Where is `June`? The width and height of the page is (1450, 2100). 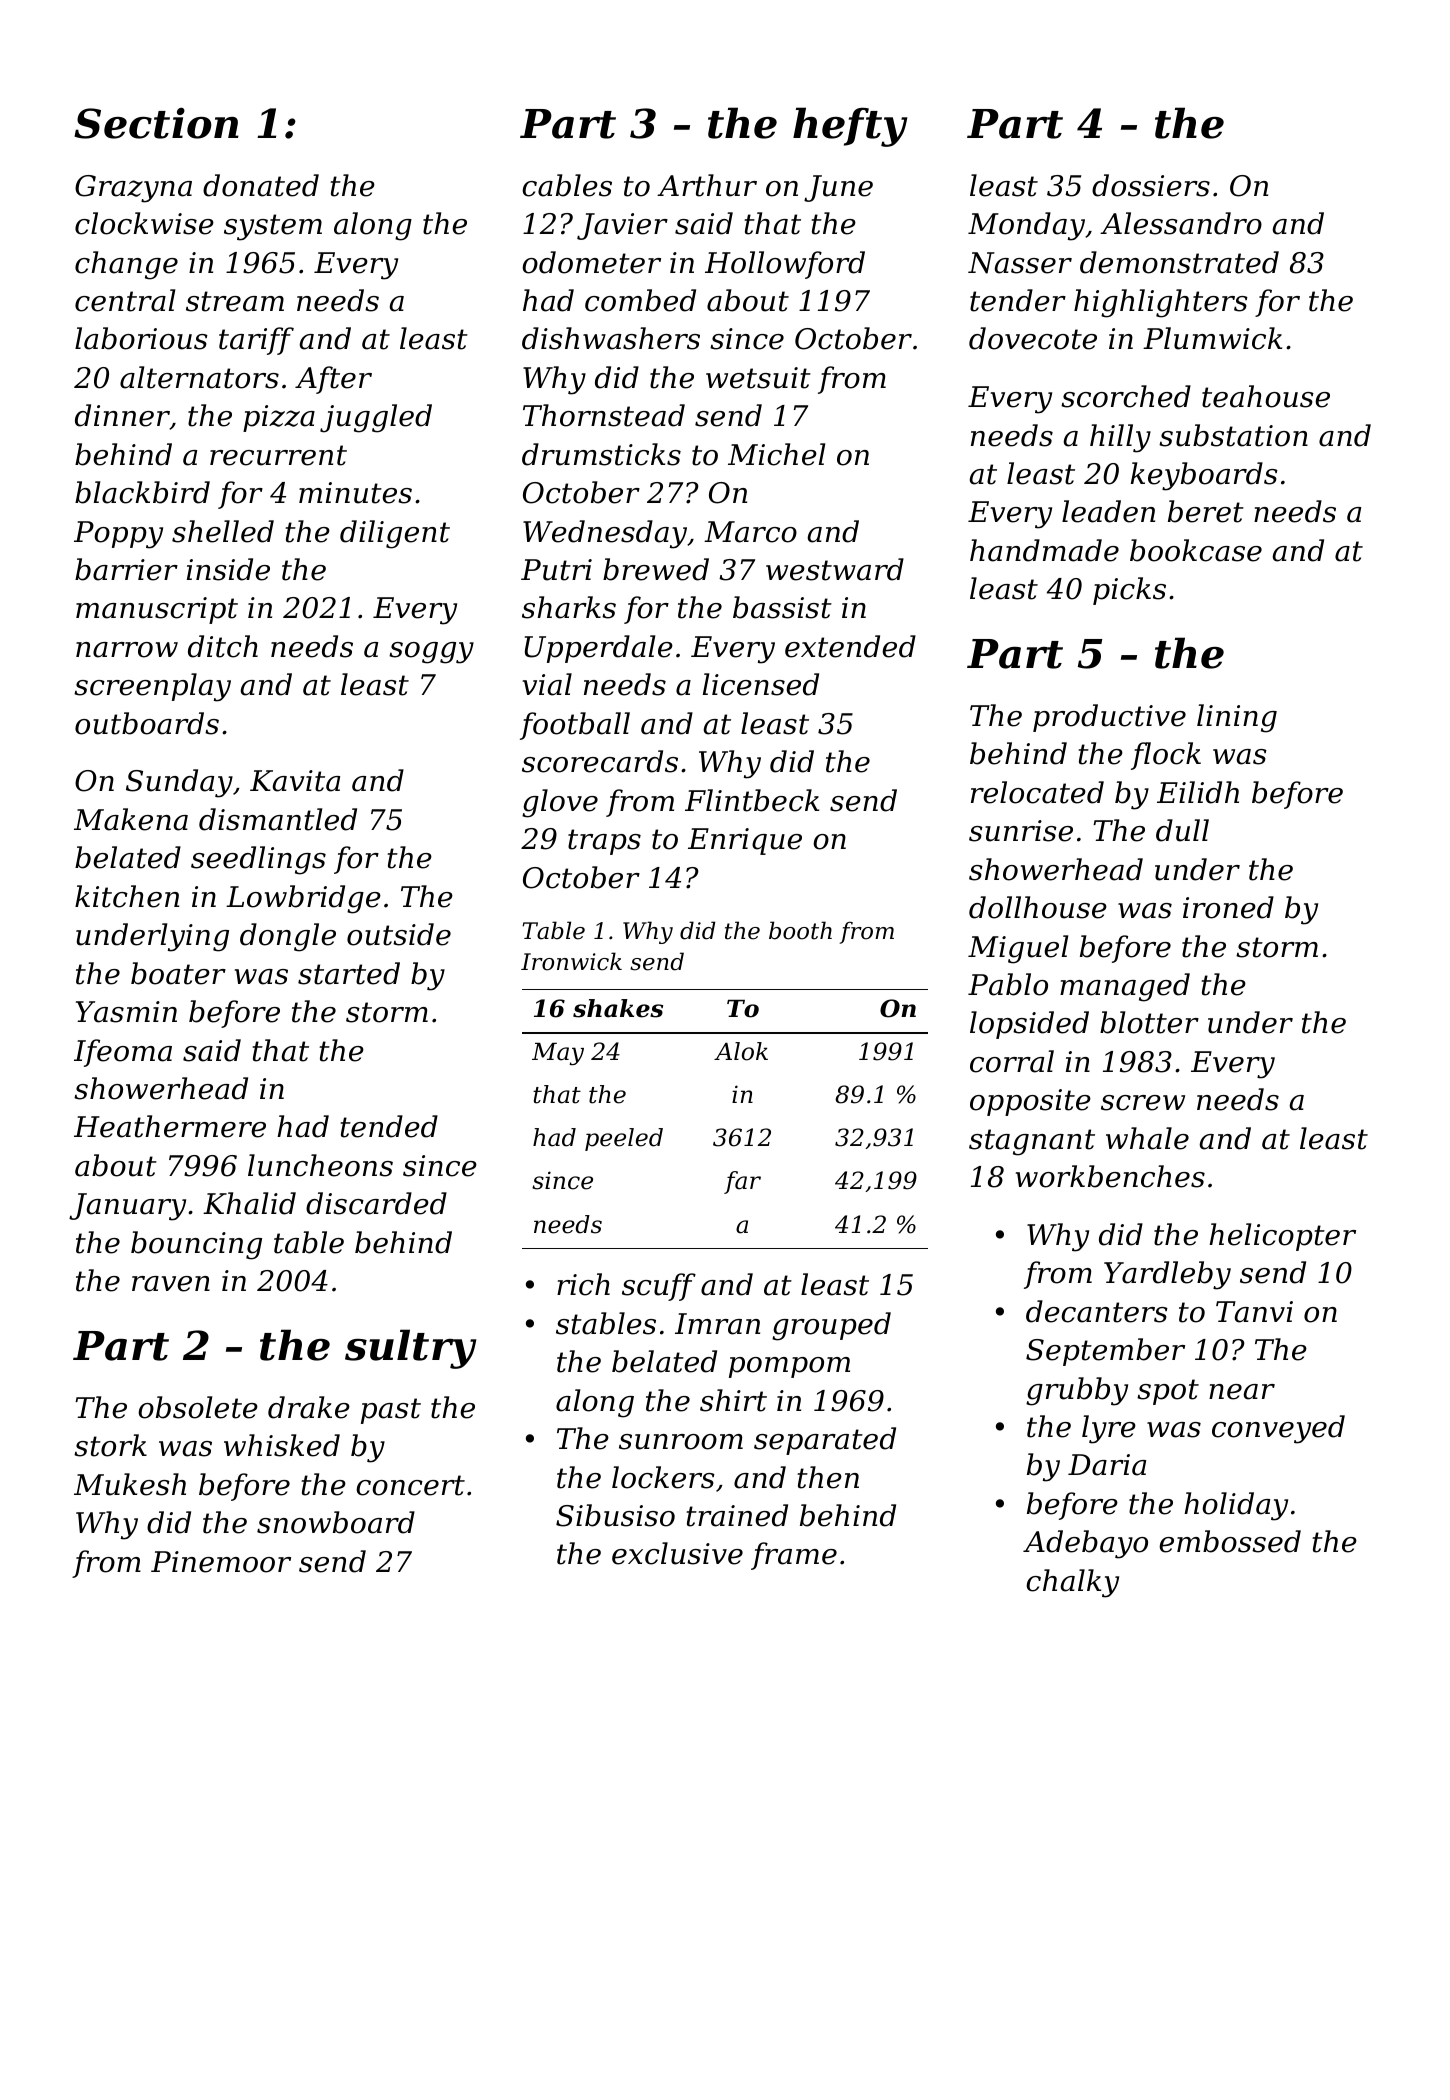
June is located at coordinates (838, 188).
